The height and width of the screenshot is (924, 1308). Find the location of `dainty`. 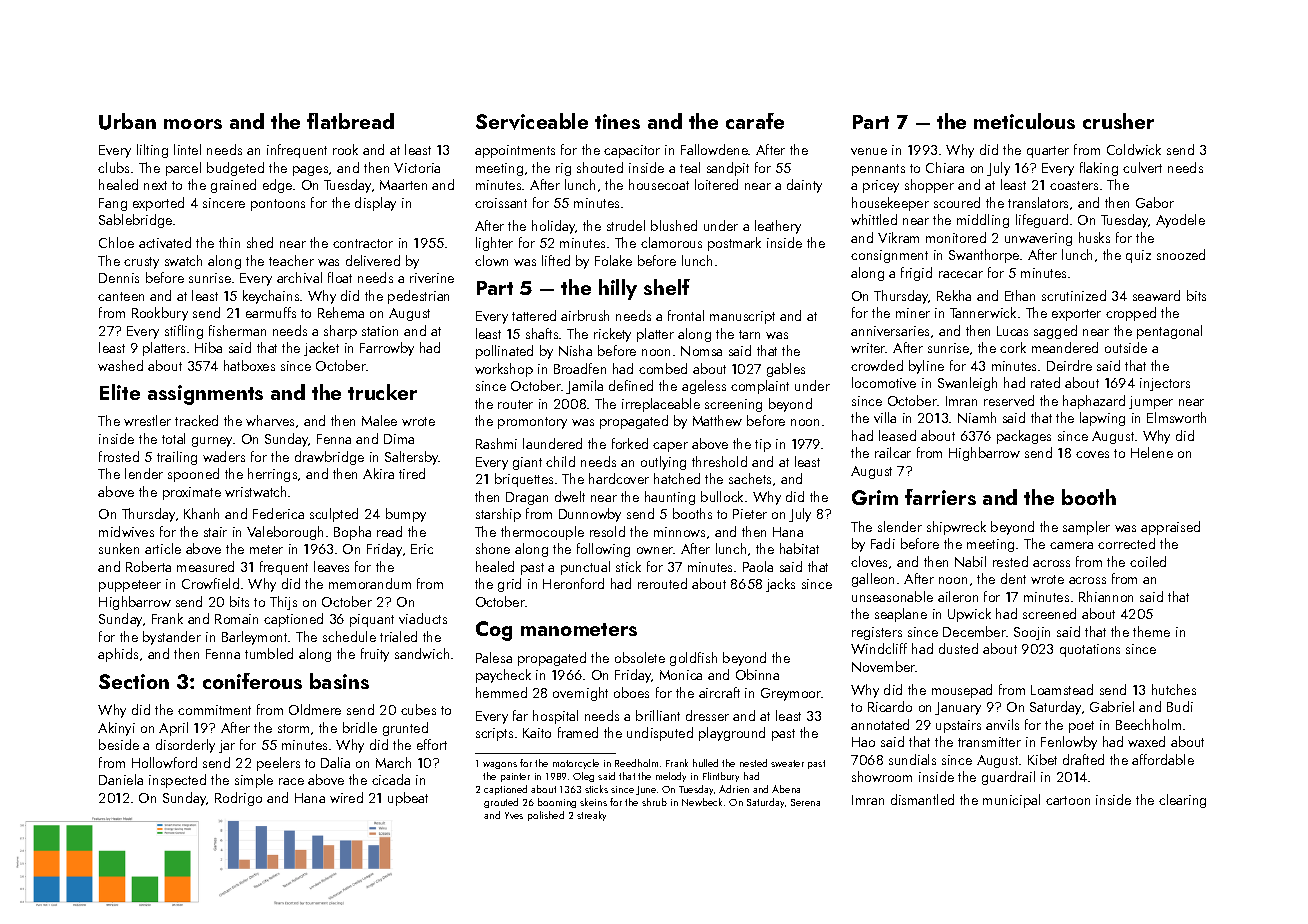

dainty is located at coordinates (804, 186).
